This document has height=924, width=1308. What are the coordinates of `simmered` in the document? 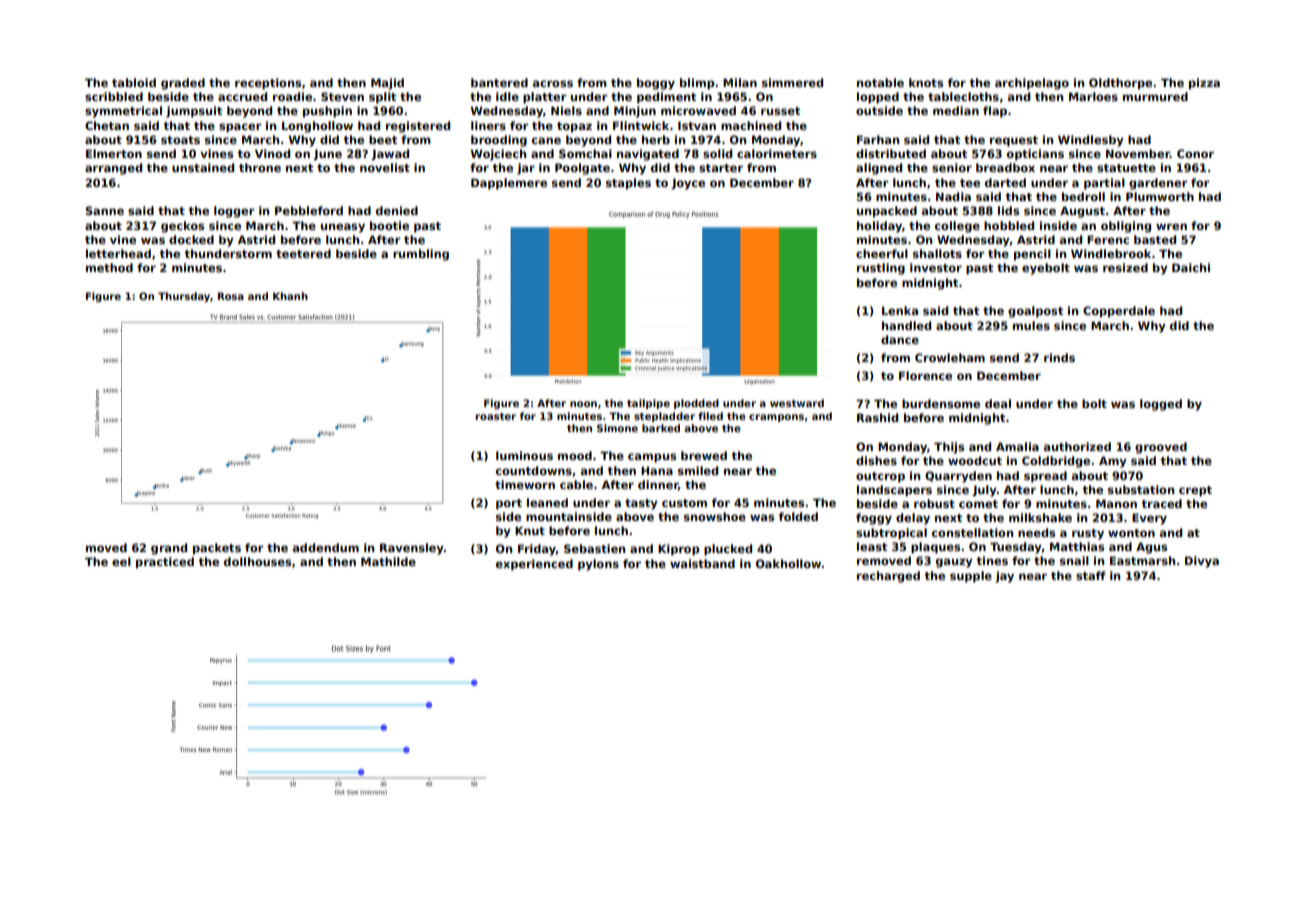 It's located at (792, 82).
